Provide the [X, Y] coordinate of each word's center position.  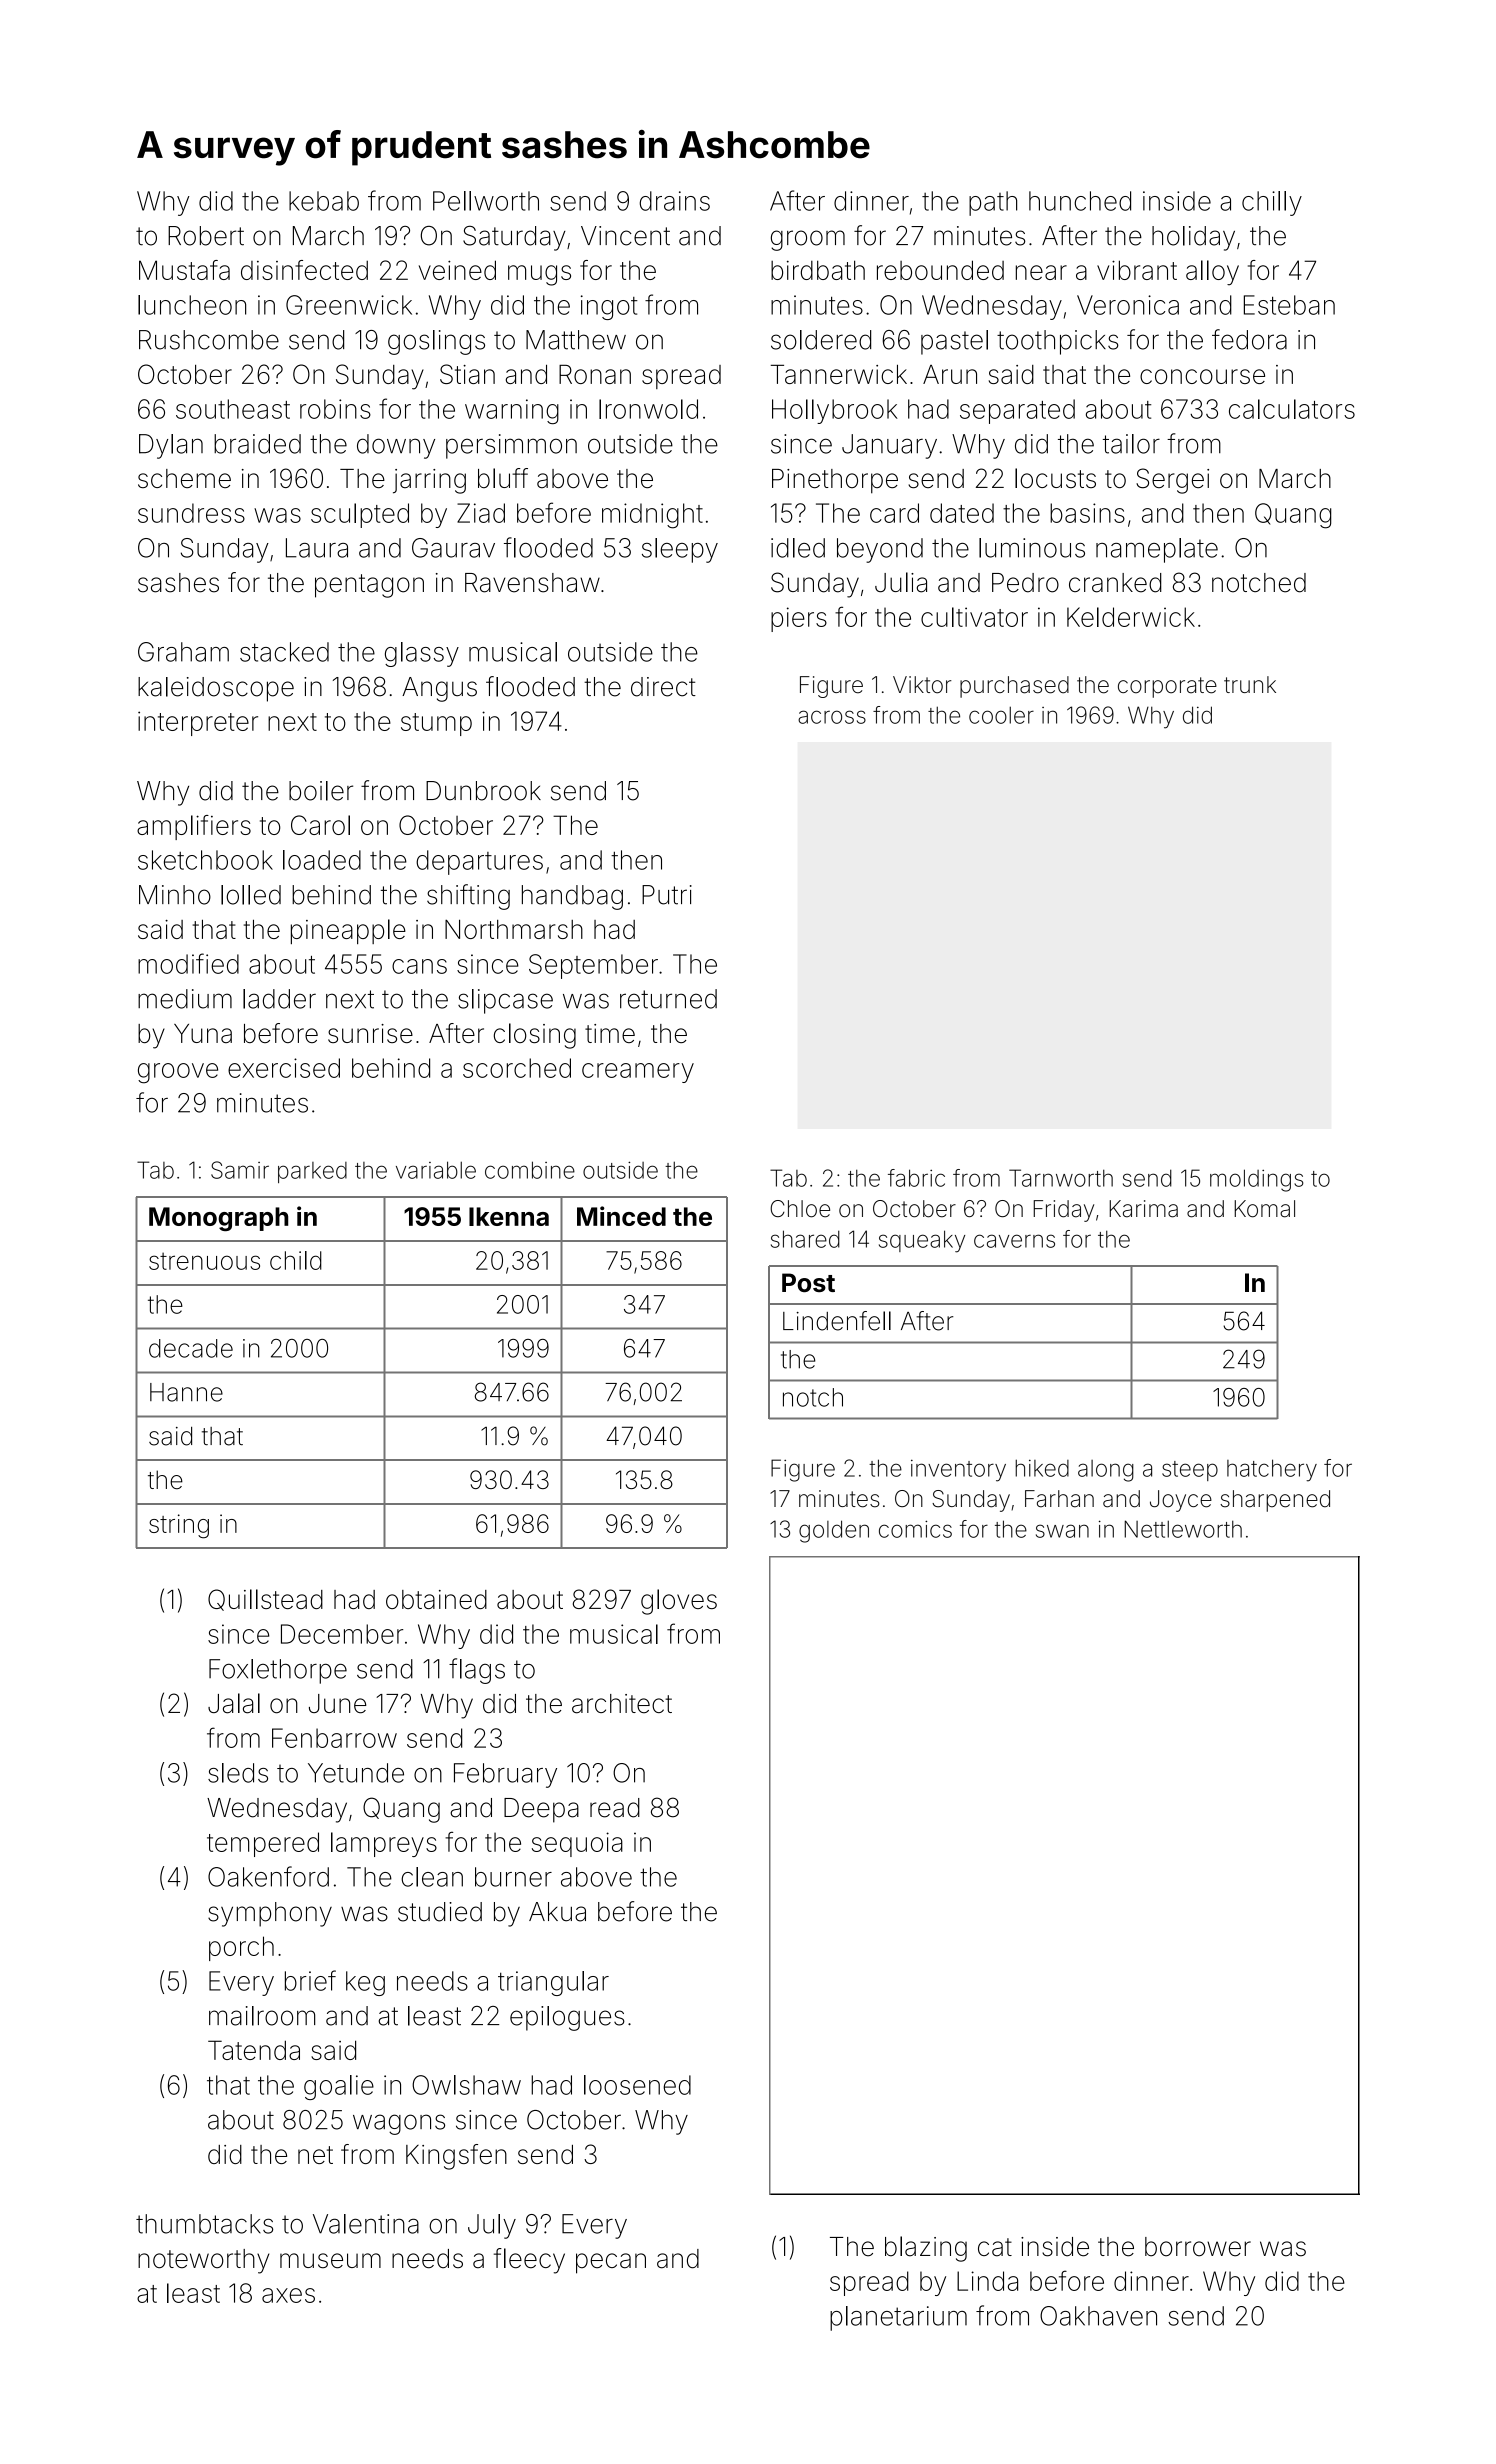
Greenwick [349, 305]
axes [288, 2295]
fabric [916, 1178]
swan [1062, 1531]
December [342, 1634]
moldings [1257, 1180]
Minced [621, 1216]
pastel [954, 342]
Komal [1264, 1209]
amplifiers [194, 827]
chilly [1272, 203]
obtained [436, 1599]
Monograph [218, 1219]
